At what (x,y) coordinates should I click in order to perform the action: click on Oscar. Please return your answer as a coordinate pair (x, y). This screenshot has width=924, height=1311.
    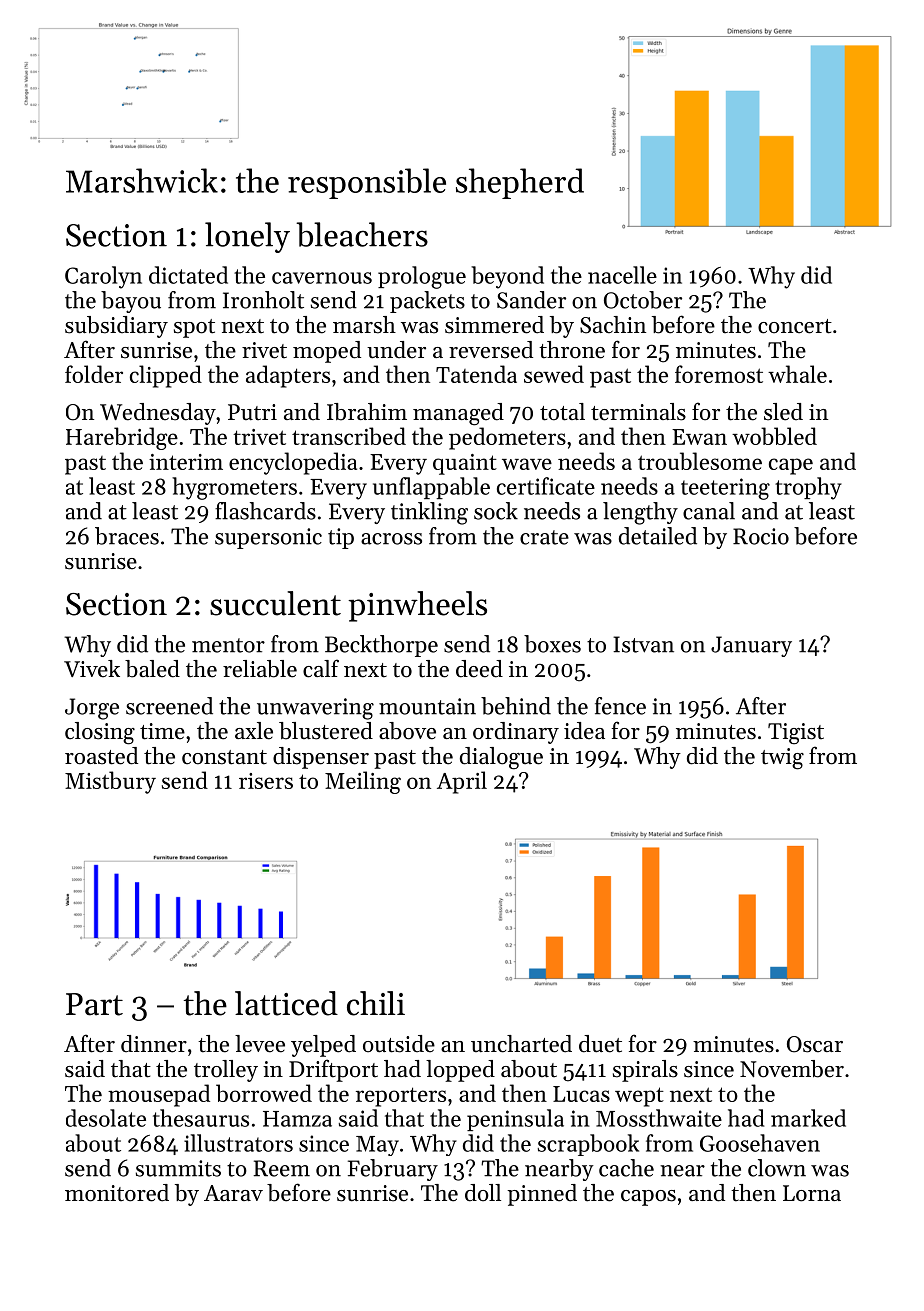
    Looking at the image, I should click on (815, 1044).
